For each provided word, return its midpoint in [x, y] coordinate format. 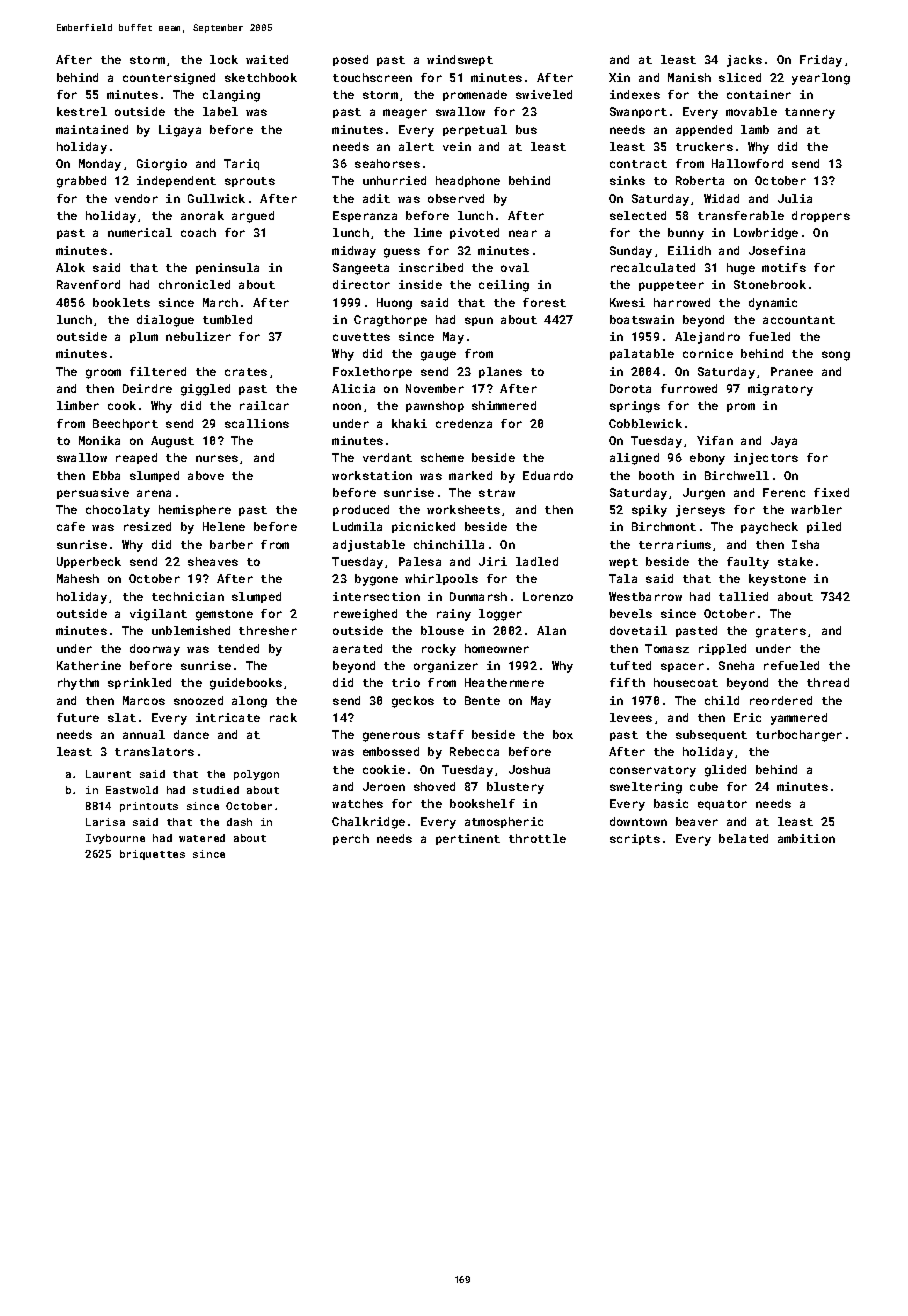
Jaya [784, 442]
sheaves [213, 561]
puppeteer [671, 286]
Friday [821, 61]
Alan [551, 630]
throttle [537, 838]
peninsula [227, 268]
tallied [743, 596]
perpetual [475, 130]
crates [246, 372]
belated [743, 838]
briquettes [152, 855]
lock [224, 59]
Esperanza [365, 216]
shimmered [504, 405]
